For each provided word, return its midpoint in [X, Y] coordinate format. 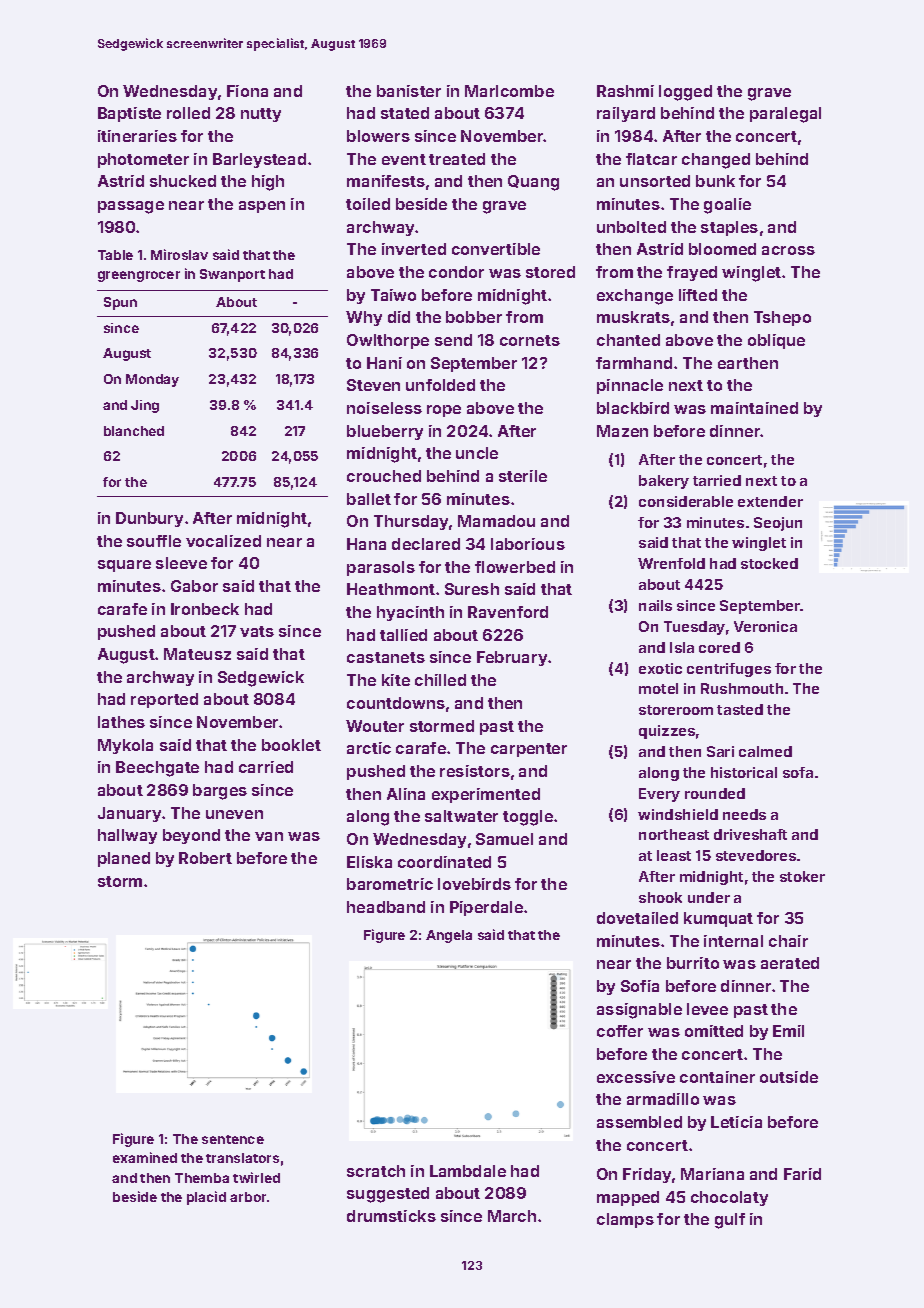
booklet [291, 745]
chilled [440, 680]
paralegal [785, 115]
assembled [639, 1122]
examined [145, 1157]
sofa [798, 772]
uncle [477, 453]
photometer [143, 160]
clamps [625, 1220]
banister [409, 91]
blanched [134, 431]
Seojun [778, 524]
